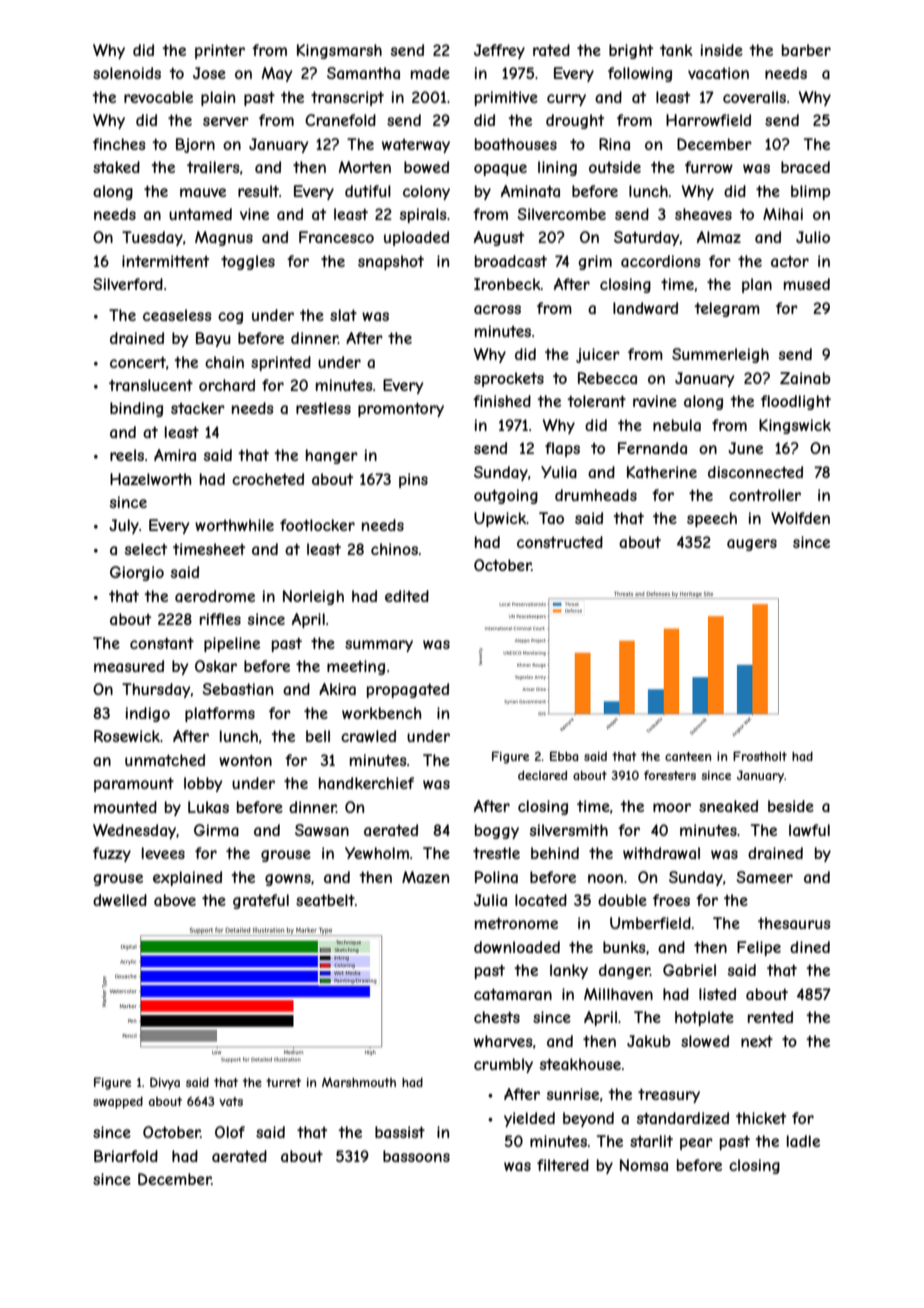 The width and height of the screenshot is (924, 1308). I want to click on catamaran, so click(513, 994).
